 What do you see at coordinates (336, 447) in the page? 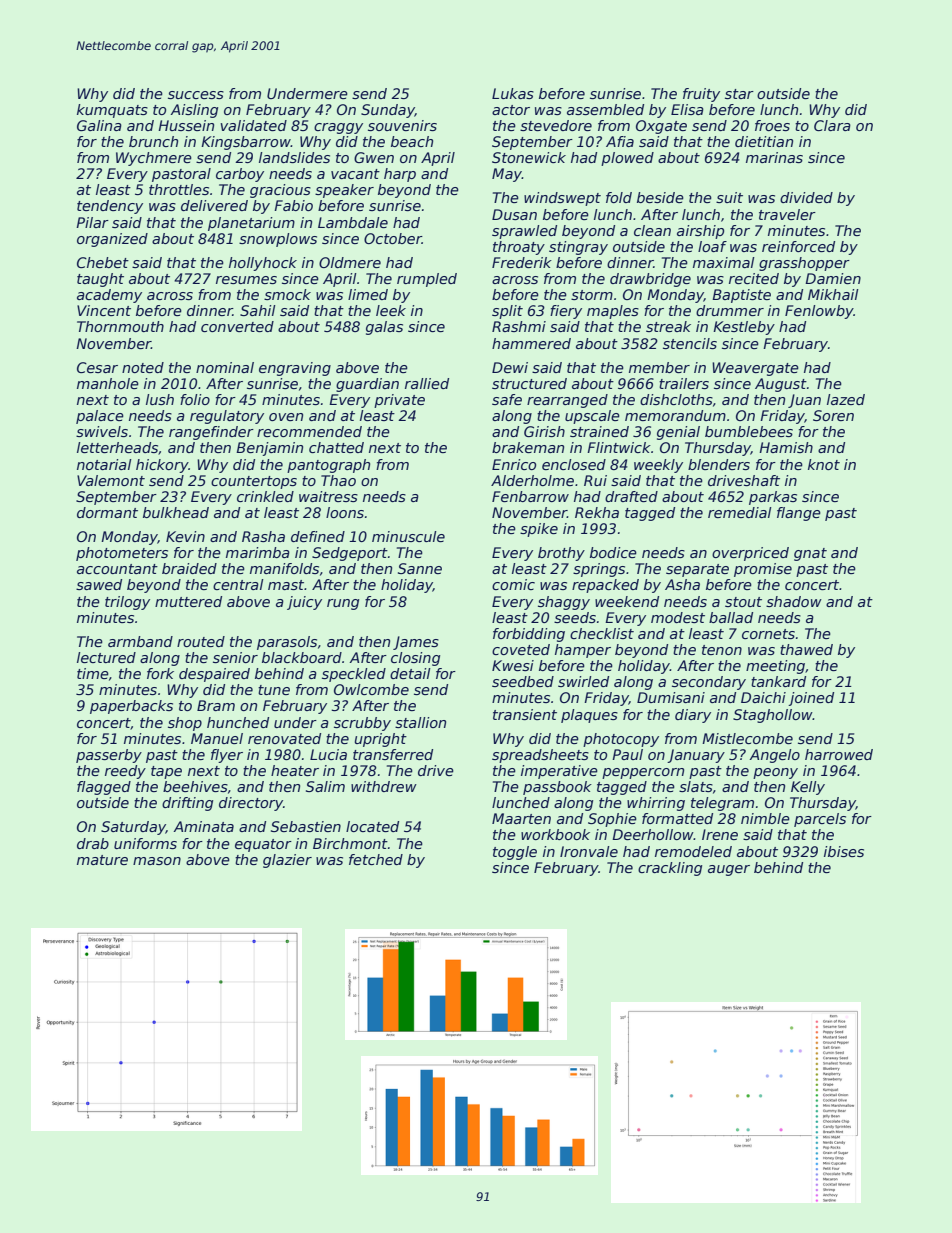
I see `chatted` at bounding box center [336, 447].
